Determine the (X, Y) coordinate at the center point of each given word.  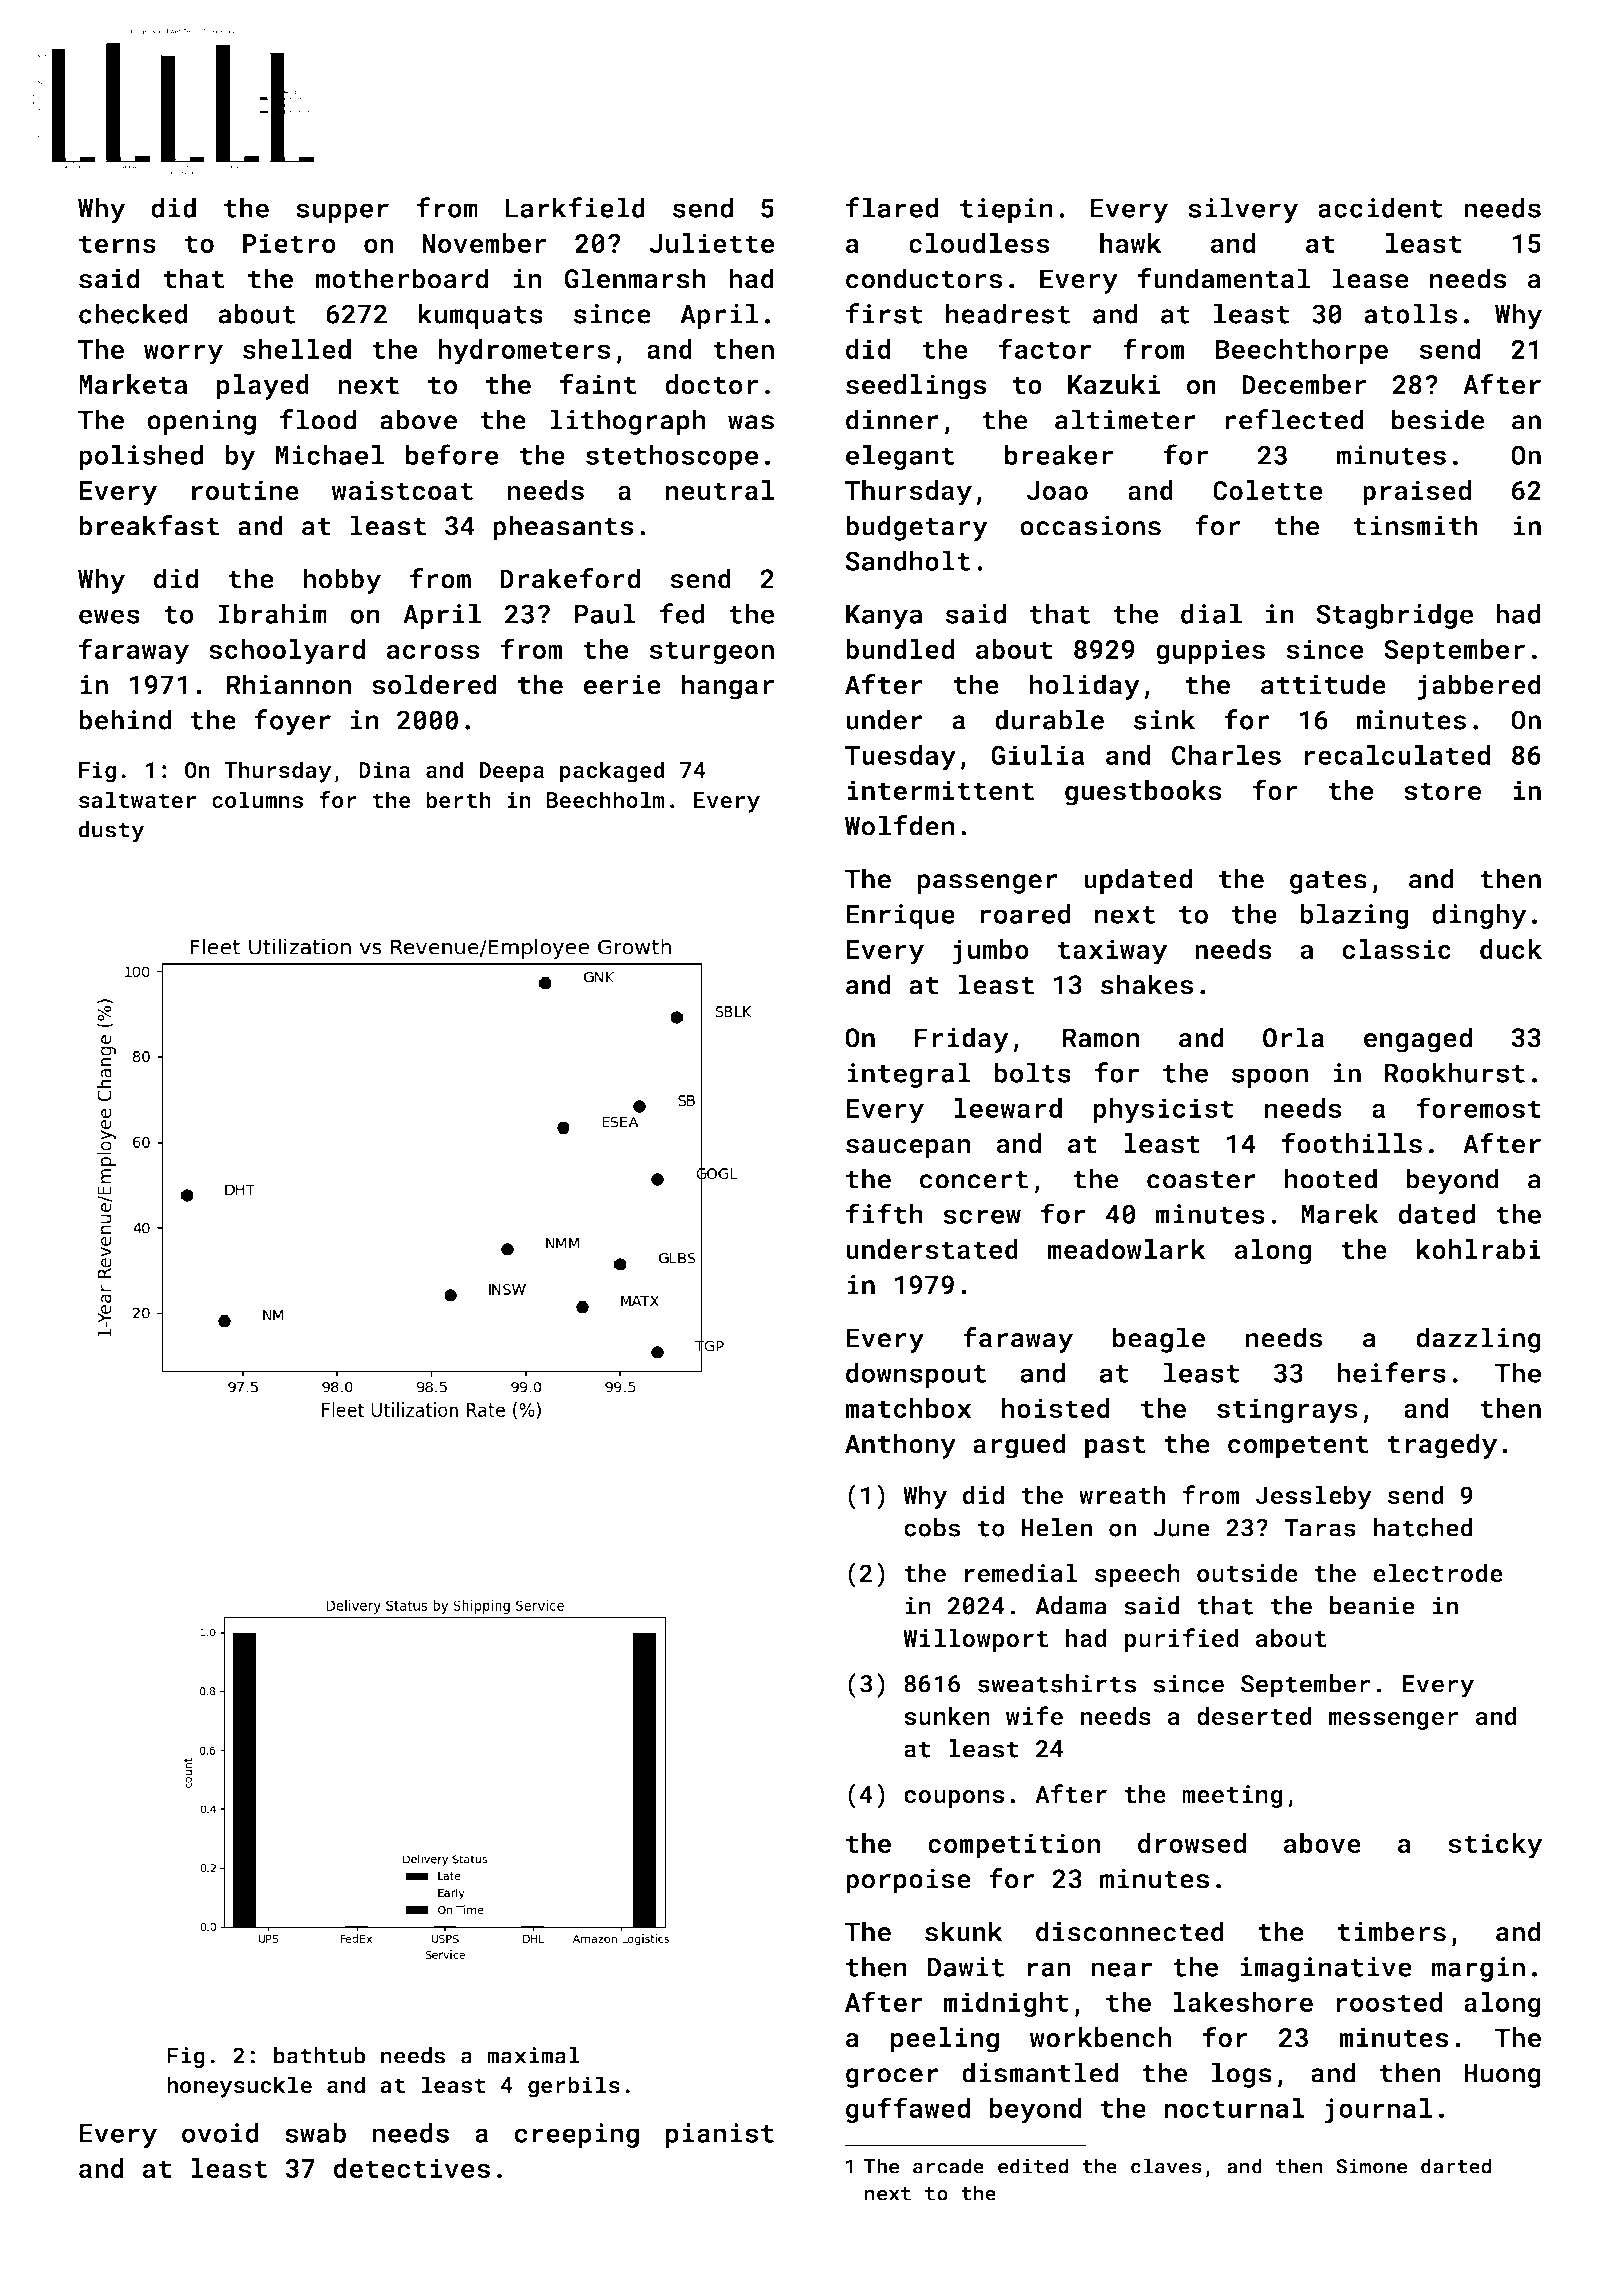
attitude (1323, 684)
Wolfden (900, 825)
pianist (720, 2135)
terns (117, 244)
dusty (111, 832)
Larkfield (575, 207)
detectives (412, 2168)
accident (1380, 207)
